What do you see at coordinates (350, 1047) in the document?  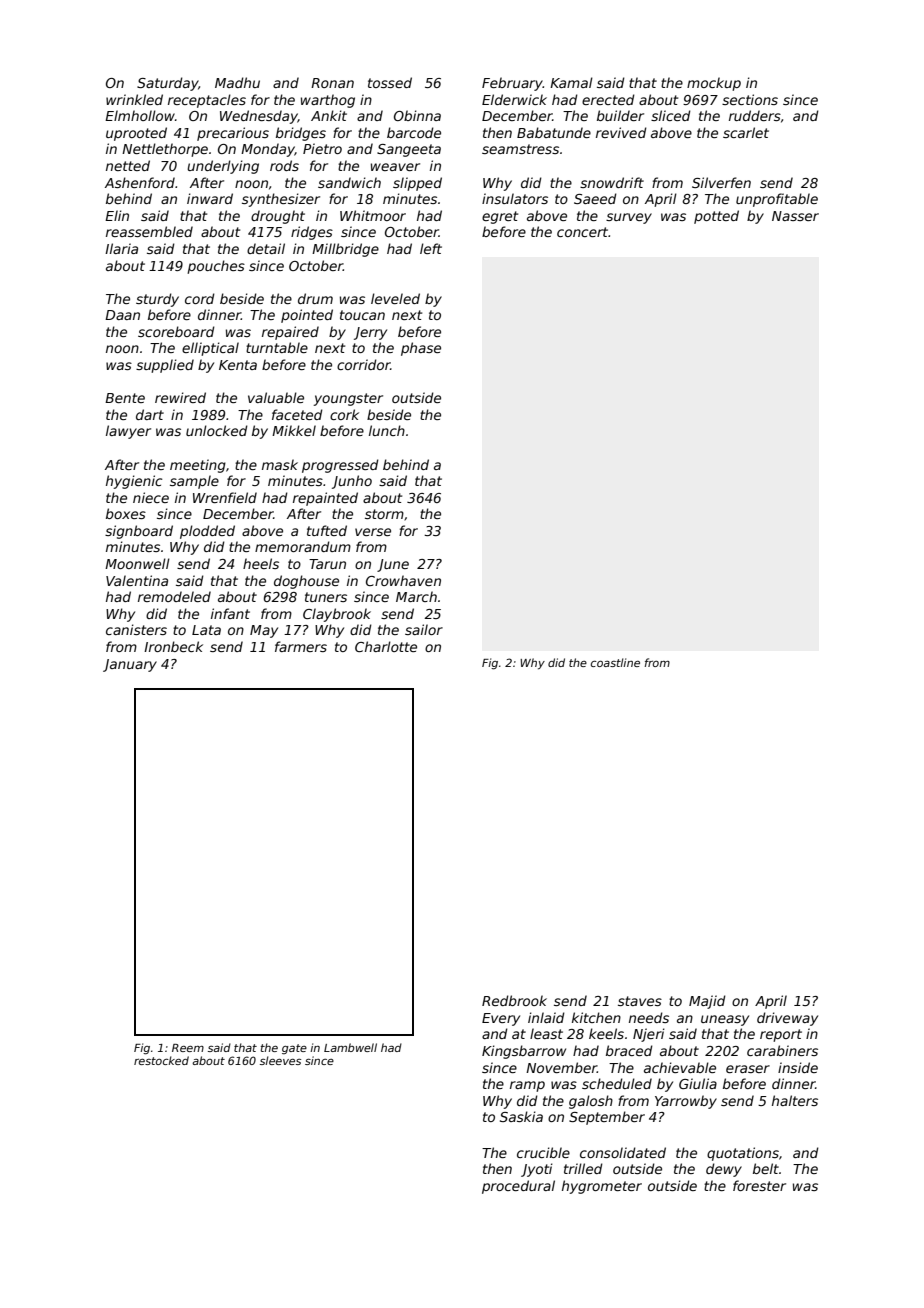 I see `Lambwell` at bounding box center [350, 1047].
